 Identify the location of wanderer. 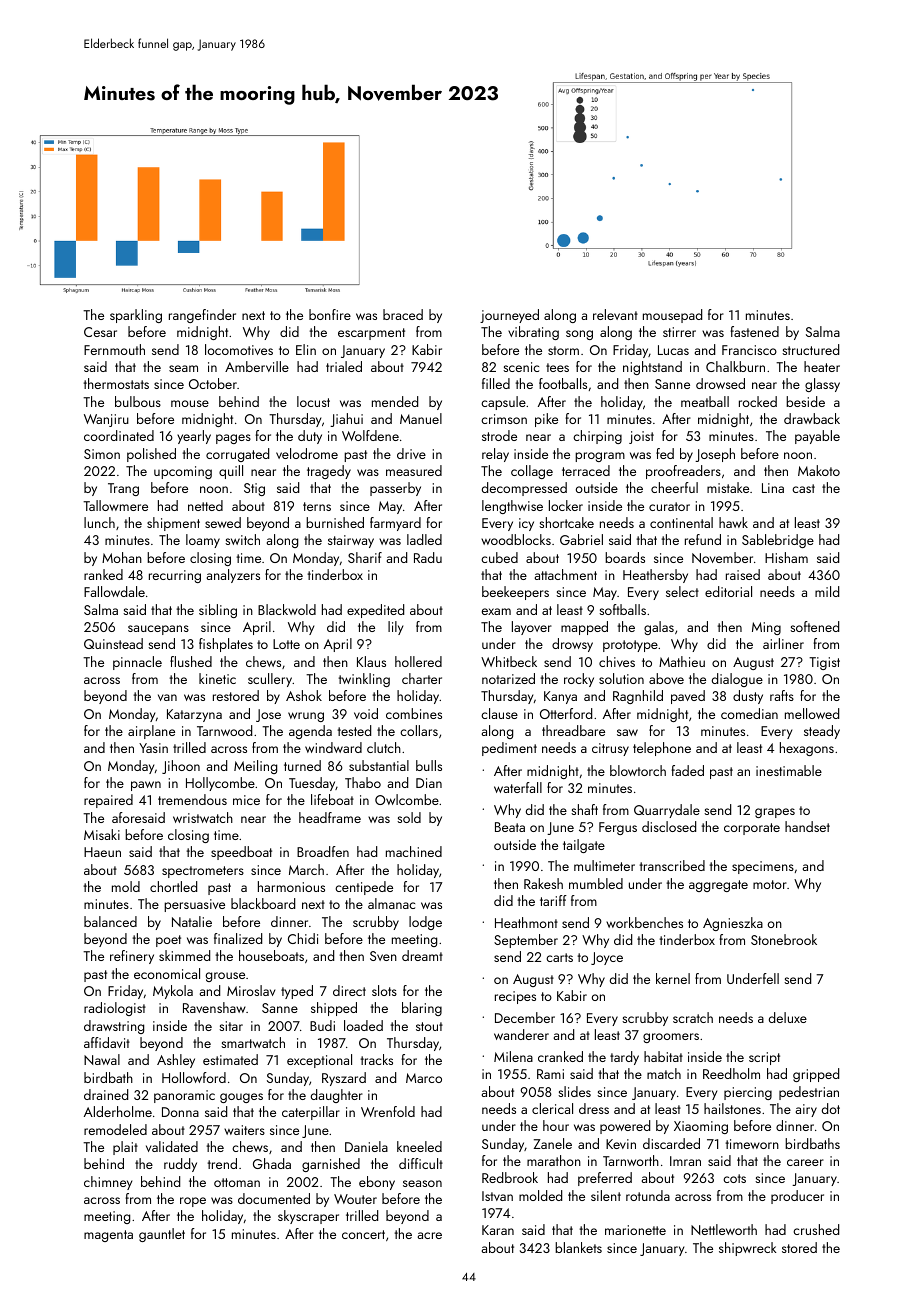
(521, 1034).
